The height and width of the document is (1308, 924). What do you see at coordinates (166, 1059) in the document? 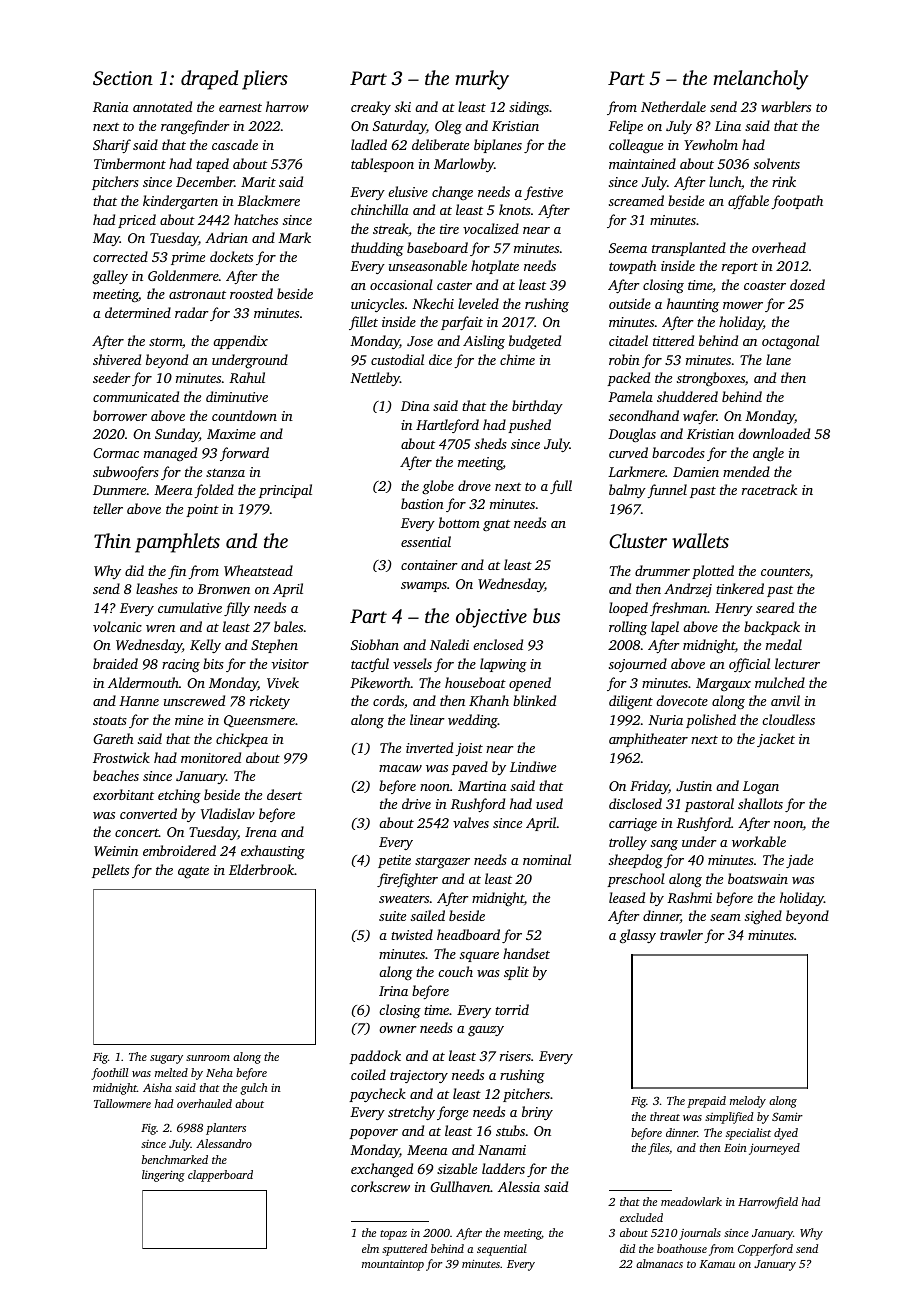
I see `sugary` at bounding box center [166, 1059].
